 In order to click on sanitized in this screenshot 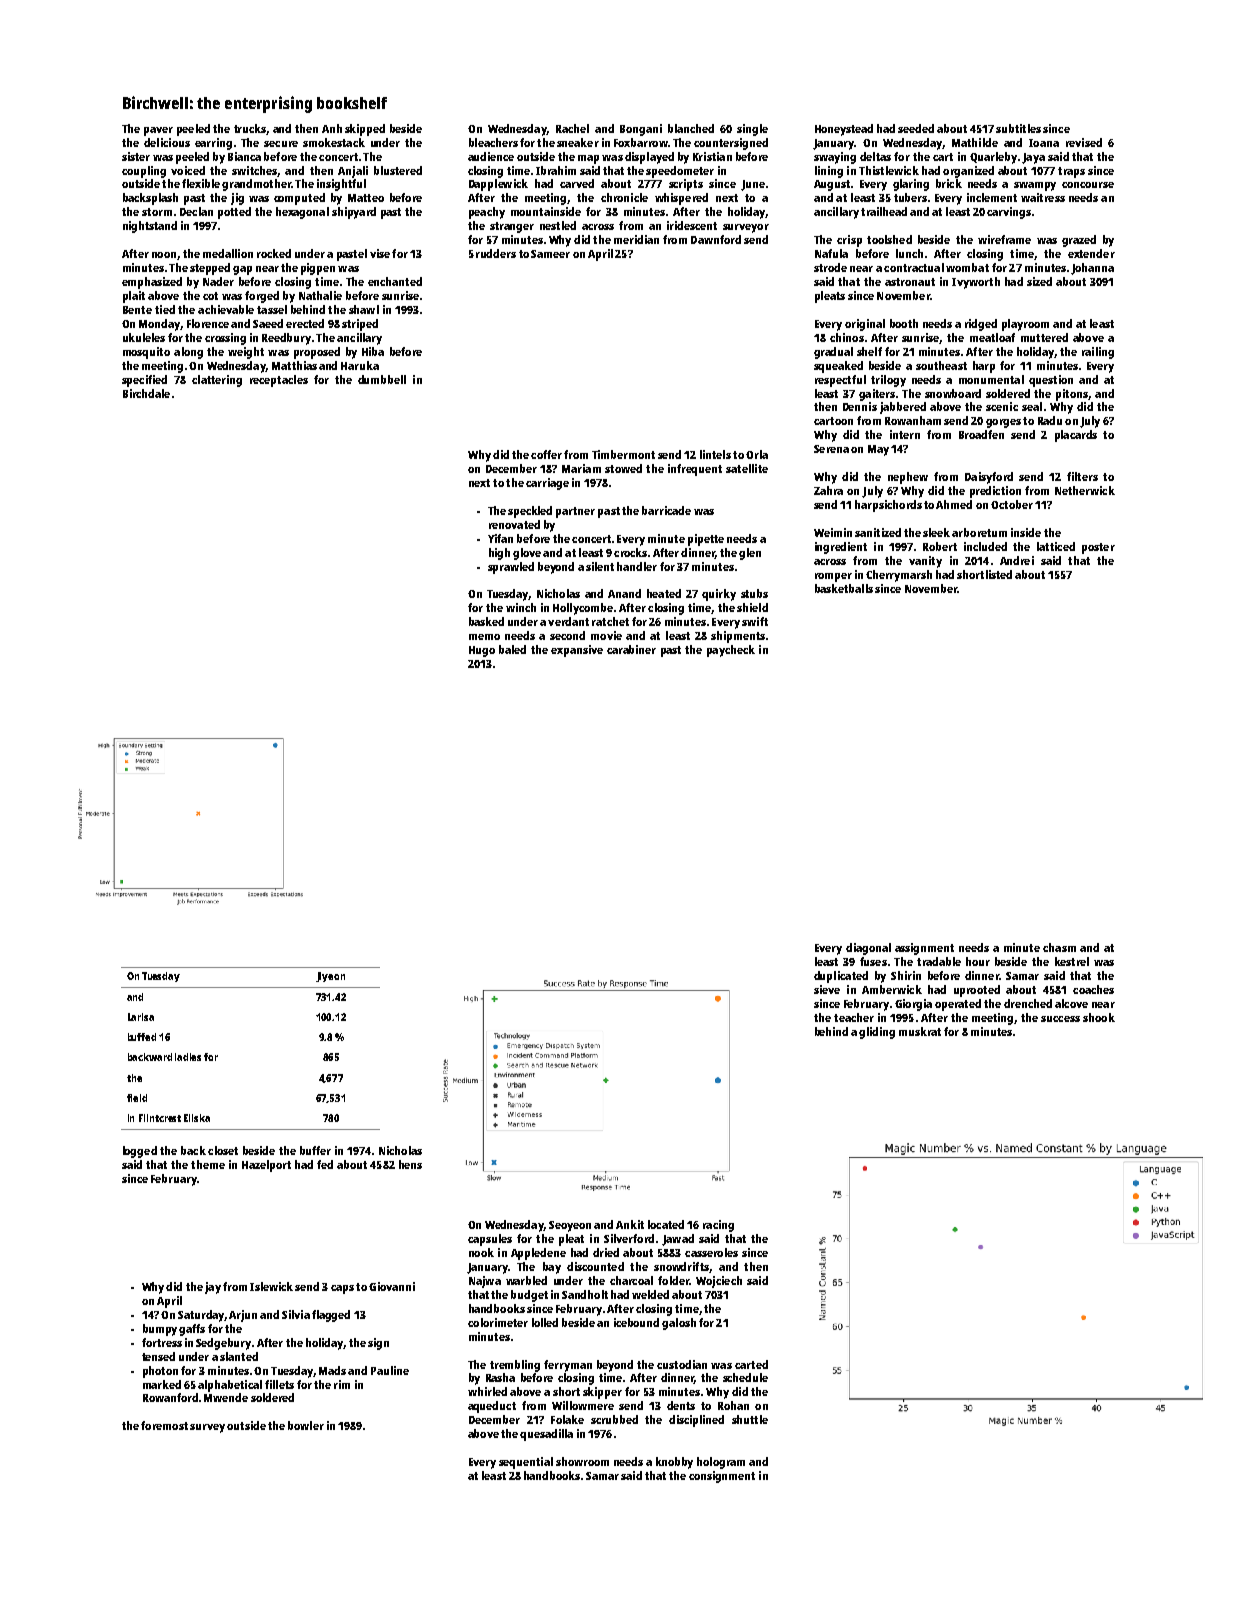, I will do `click(878, 532)`.
